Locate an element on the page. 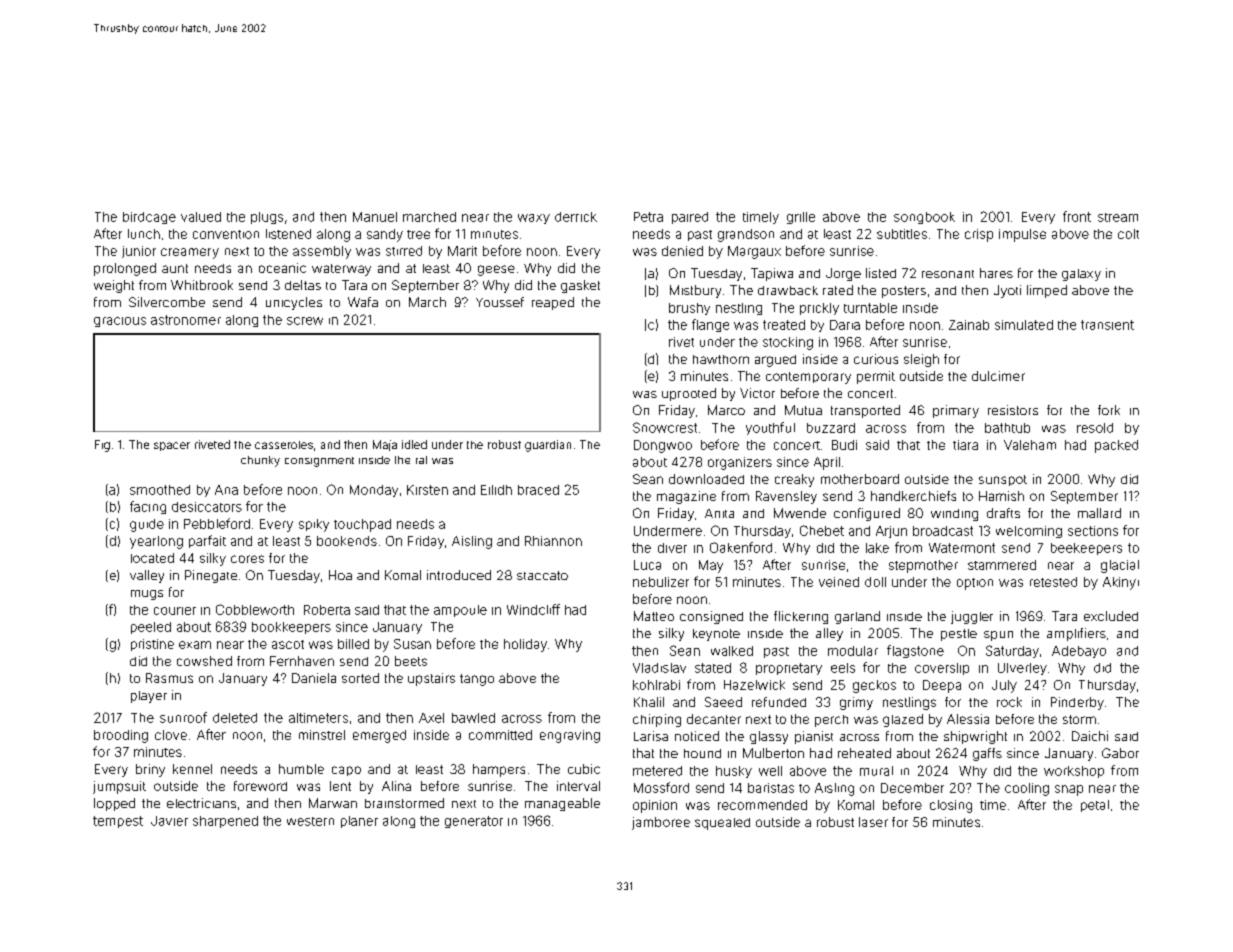 The width and height of the page is (1233, 952). dulcimer is located at coordinates (998, 376).
